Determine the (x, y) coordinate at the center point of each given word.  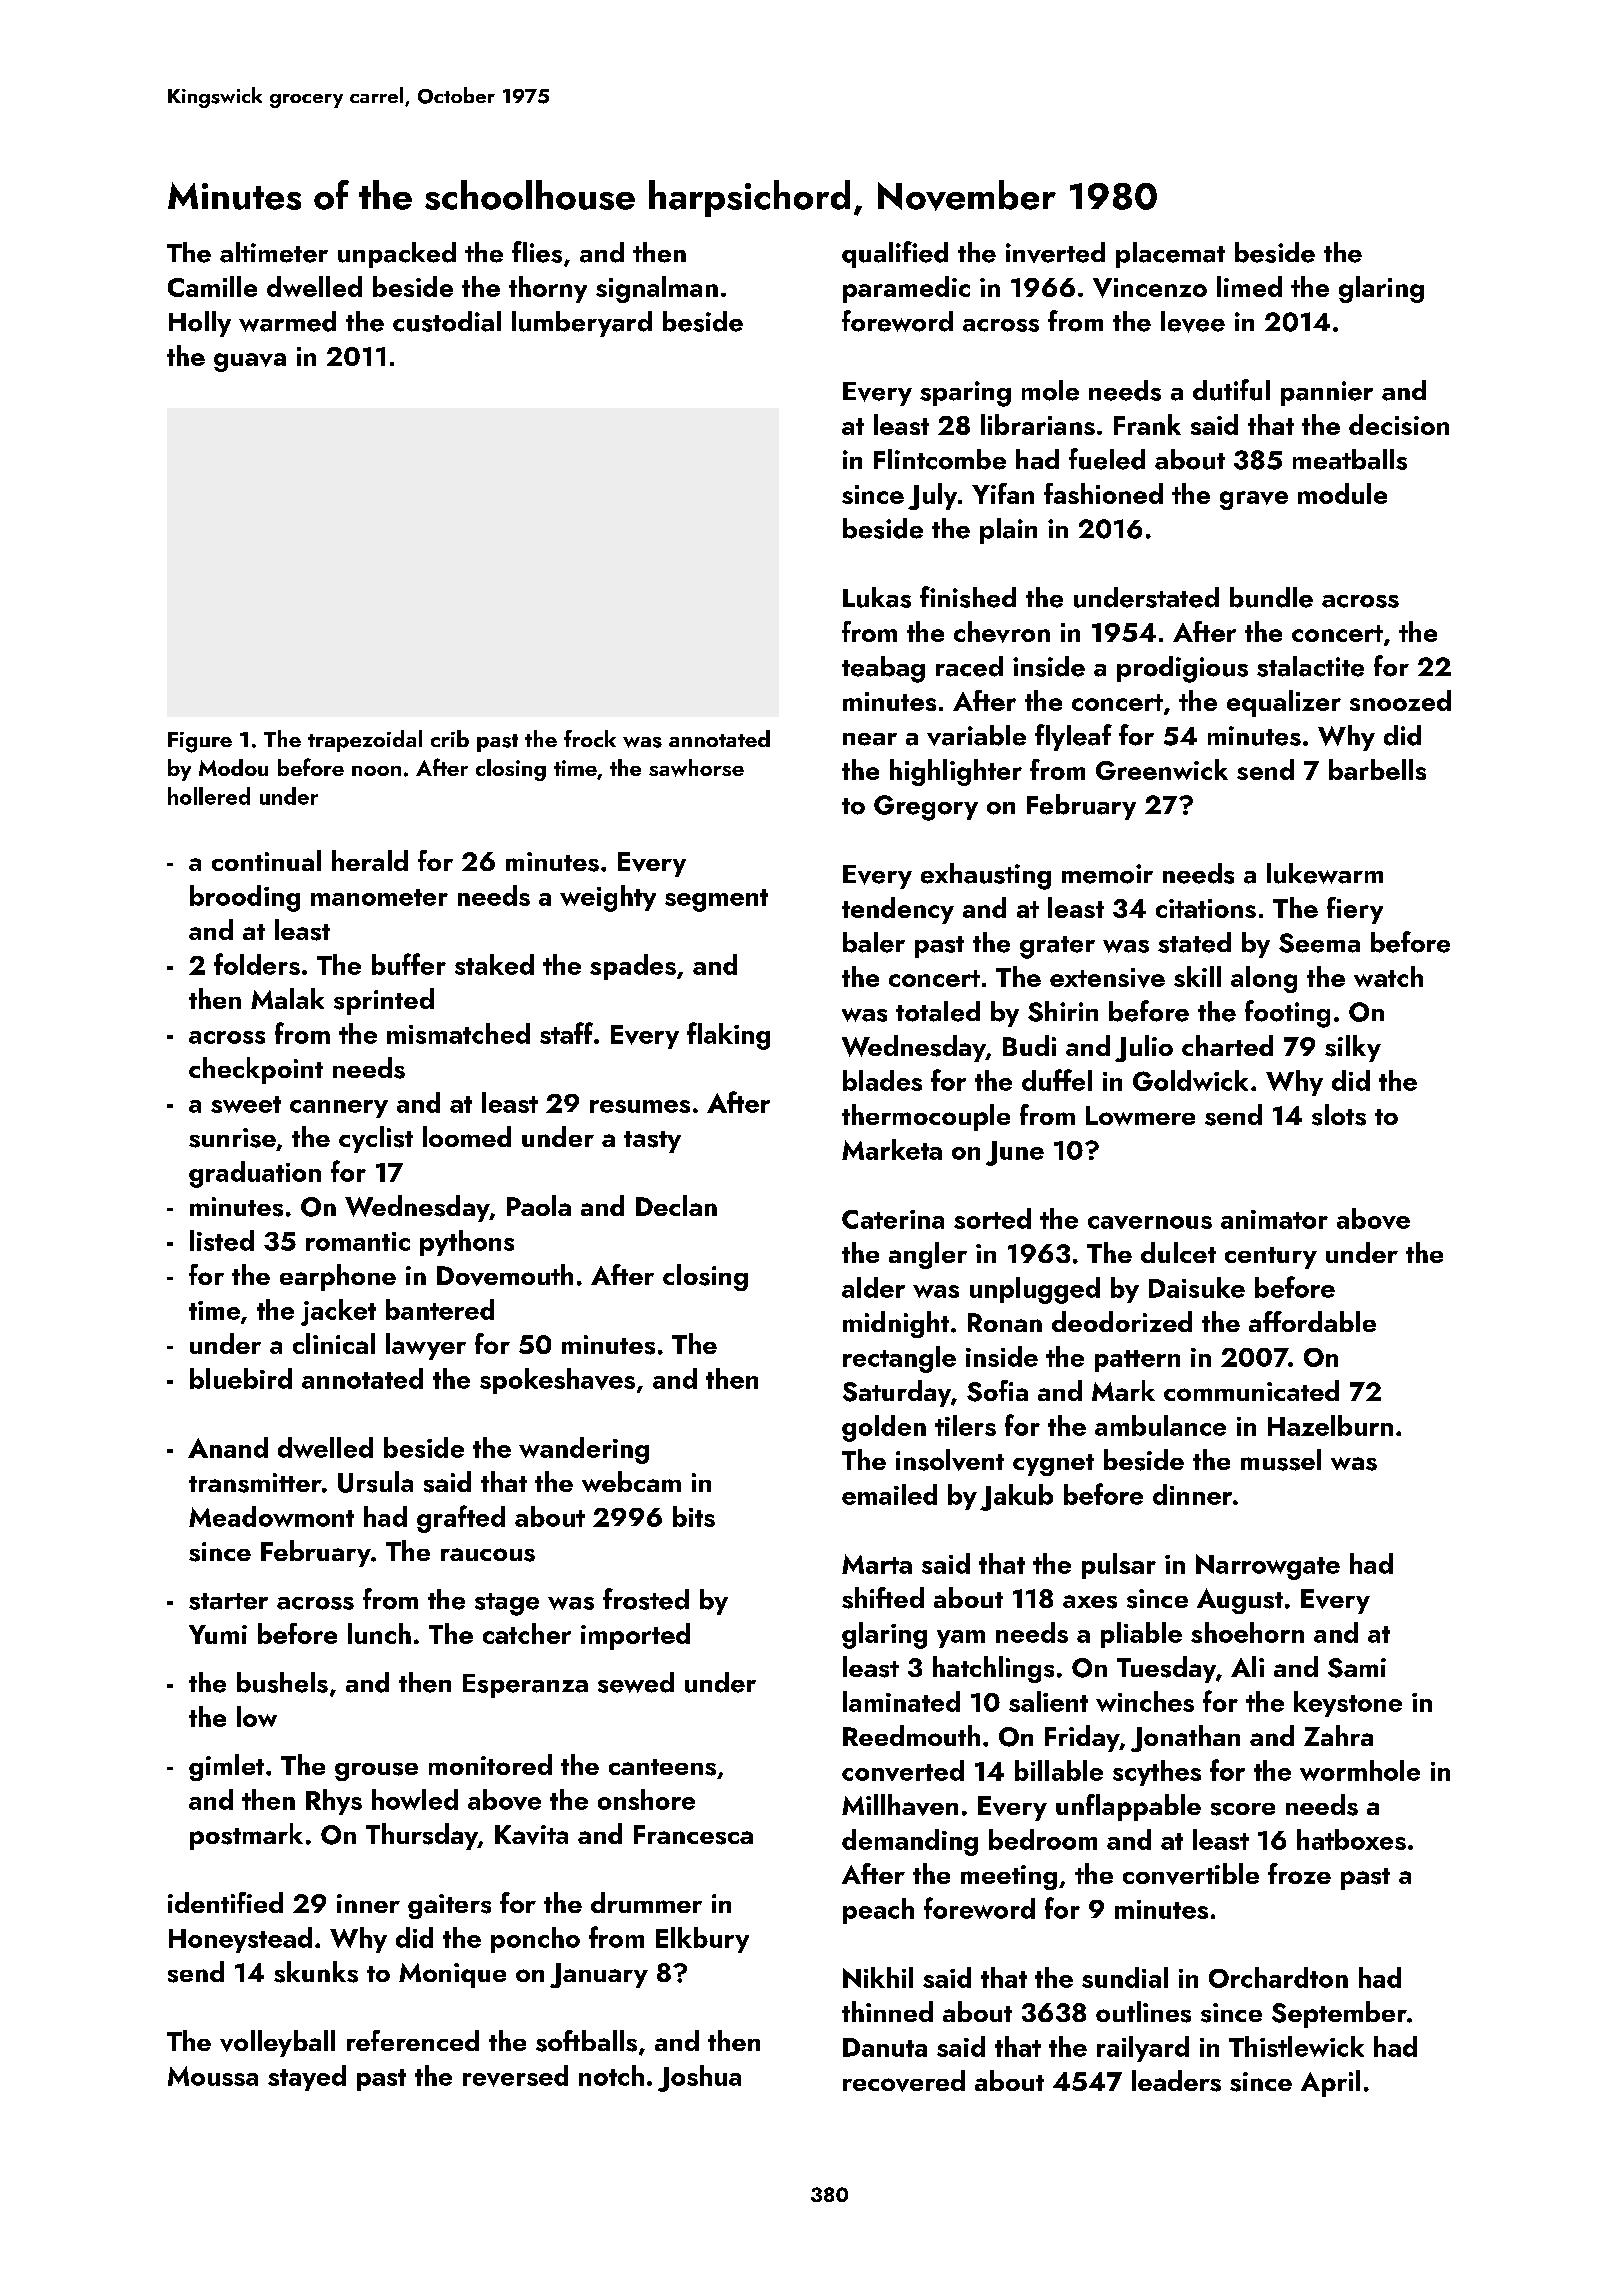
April (1330, 2083)
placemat (1170, 255)
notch (611, 2075)
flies (537, 252)
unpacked (397, 255)
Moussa (213, 2076)
